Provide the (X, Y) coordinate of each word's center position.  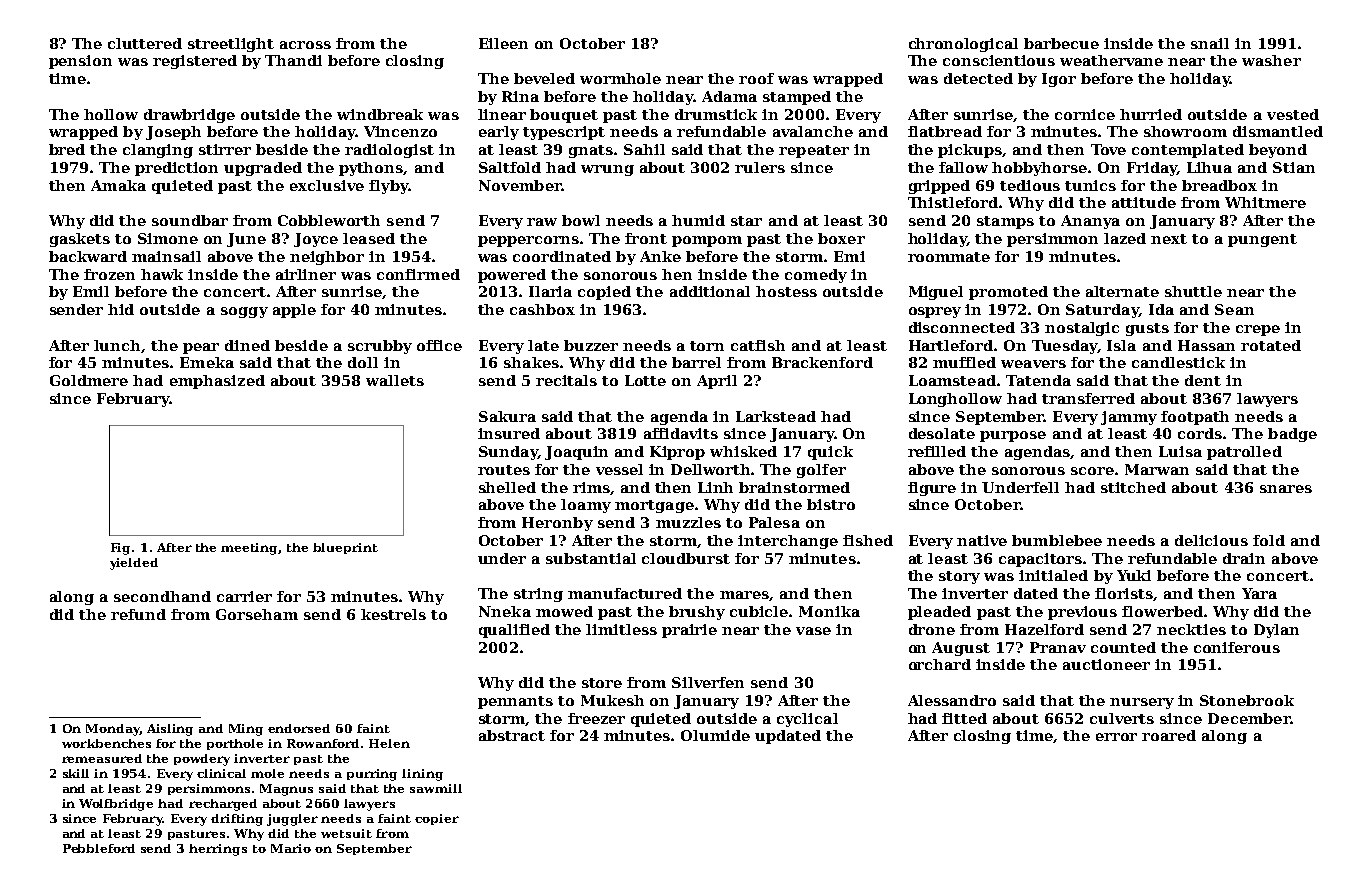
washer (1271, 60)
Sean (1234, 309)
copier (437, 819)
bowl (581, 220)
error (1116, 737)
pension (80, 62)
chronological (963, 45)
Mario (291, 848)
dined (247, 345)
